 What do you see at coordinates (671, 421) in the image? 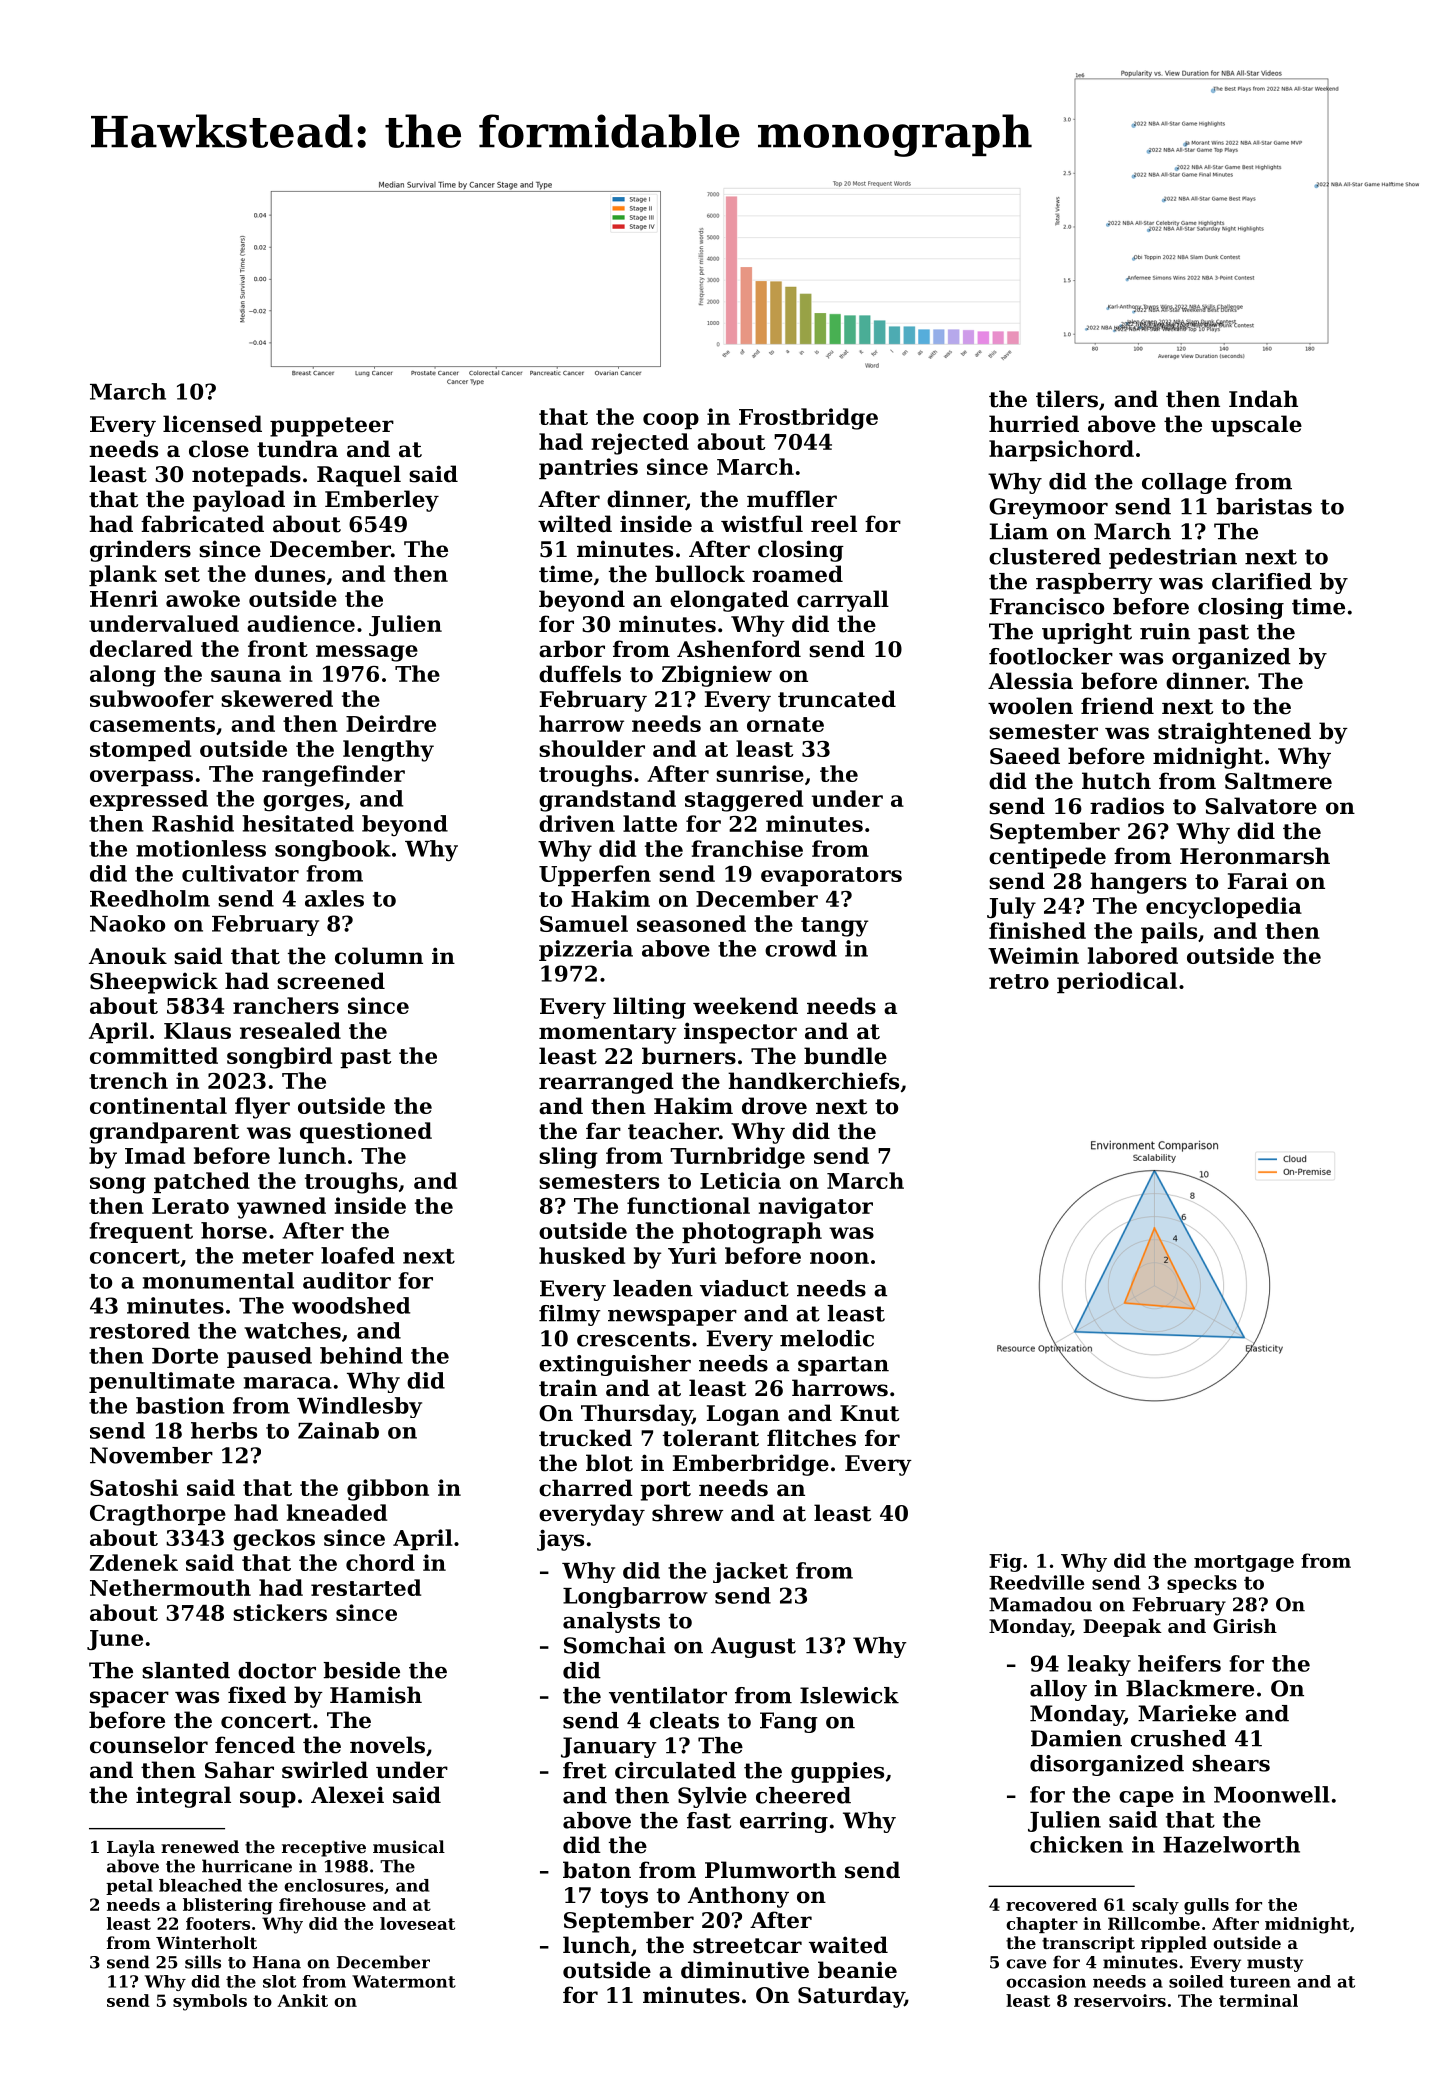
I see `coop` at bounding box center [671, 421].
